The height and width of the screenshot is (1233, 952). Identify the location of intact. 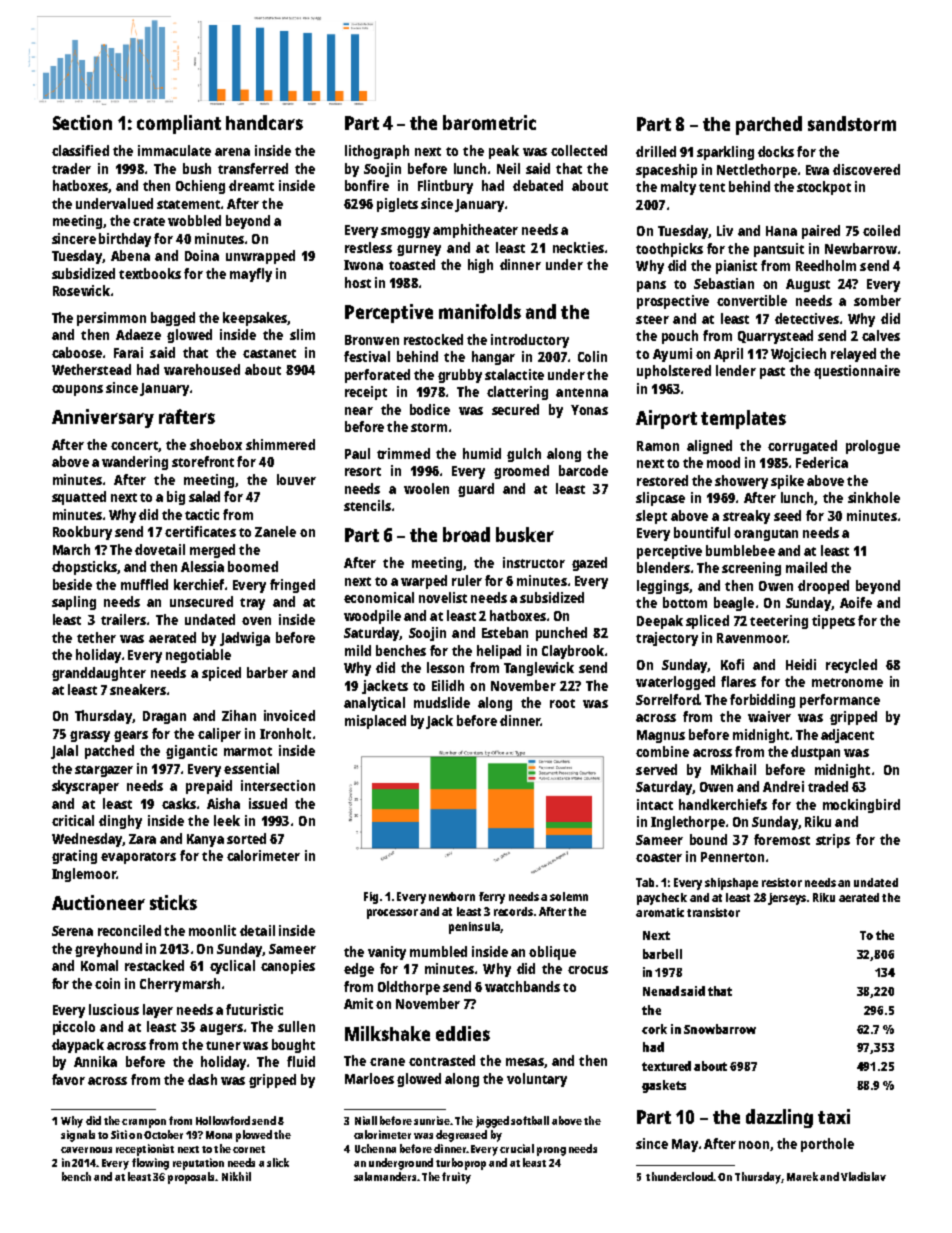
(655, 804).
